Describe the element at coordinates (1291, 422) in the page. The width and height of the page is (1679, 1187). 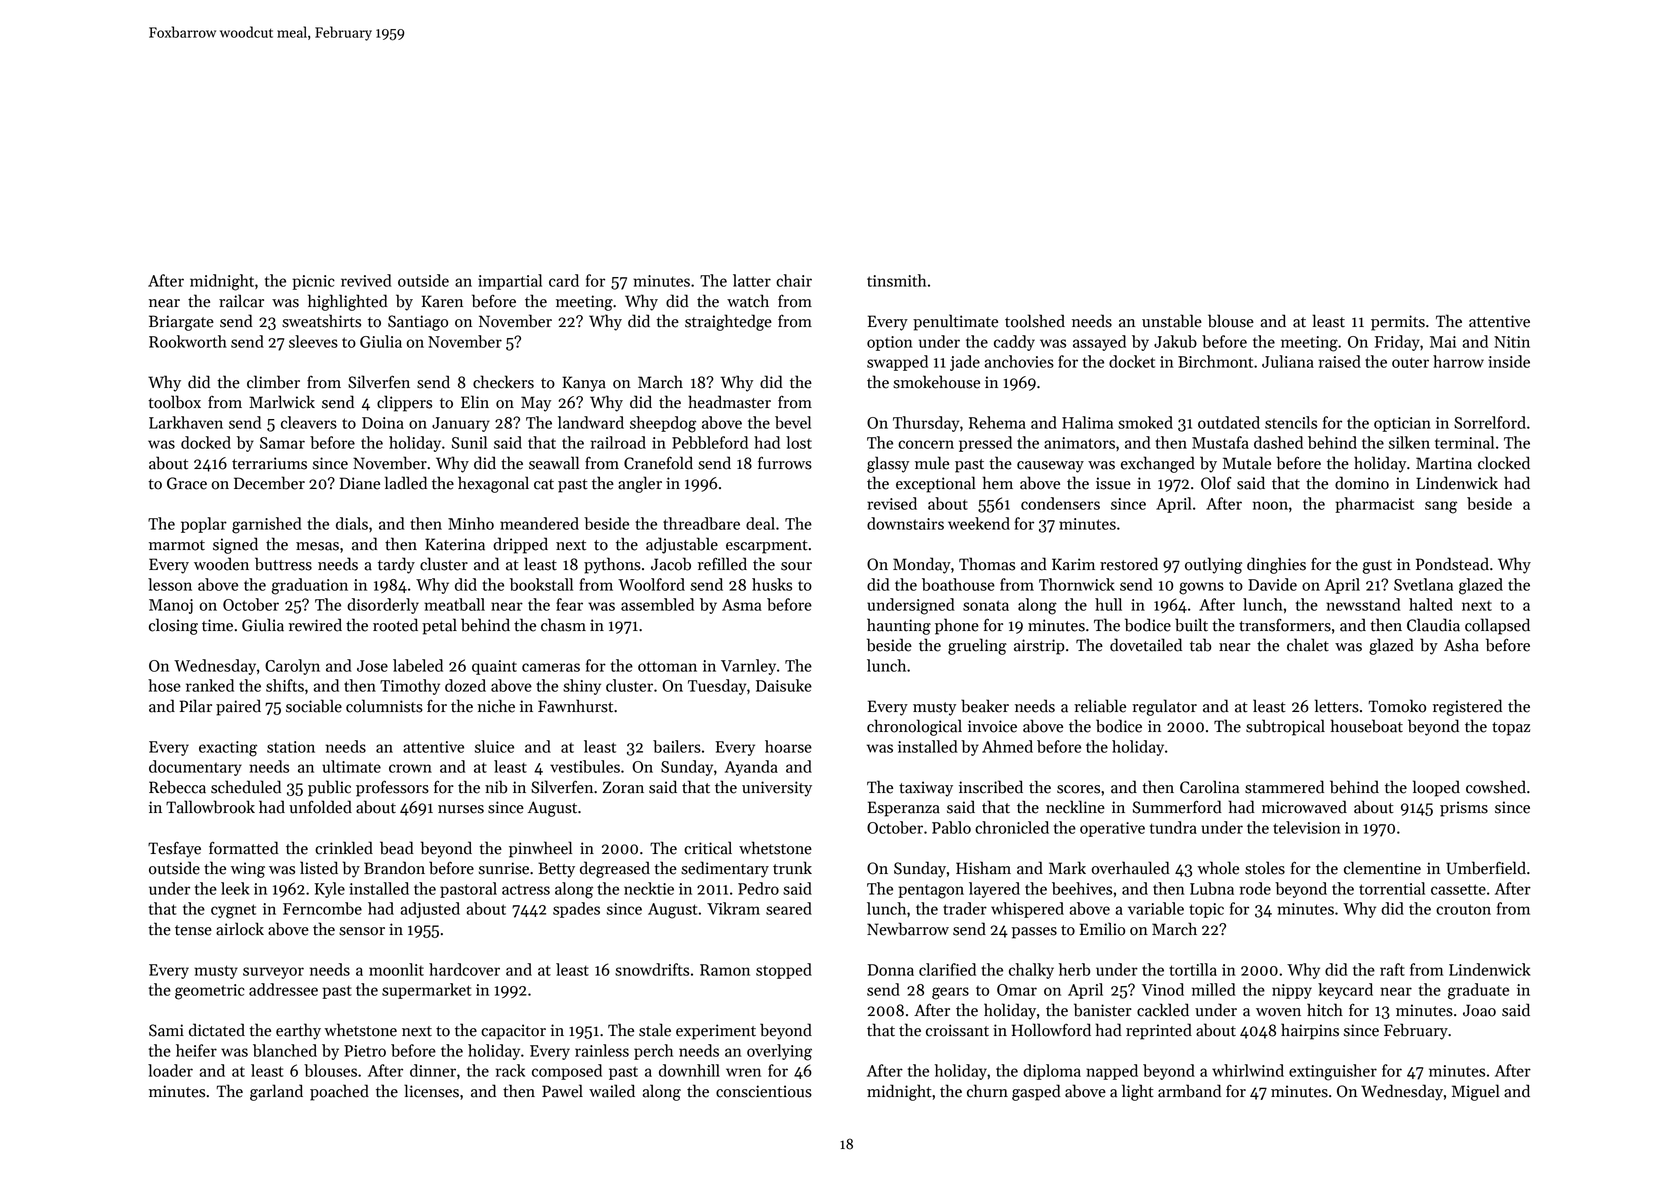
I see `stencils` at that location.
